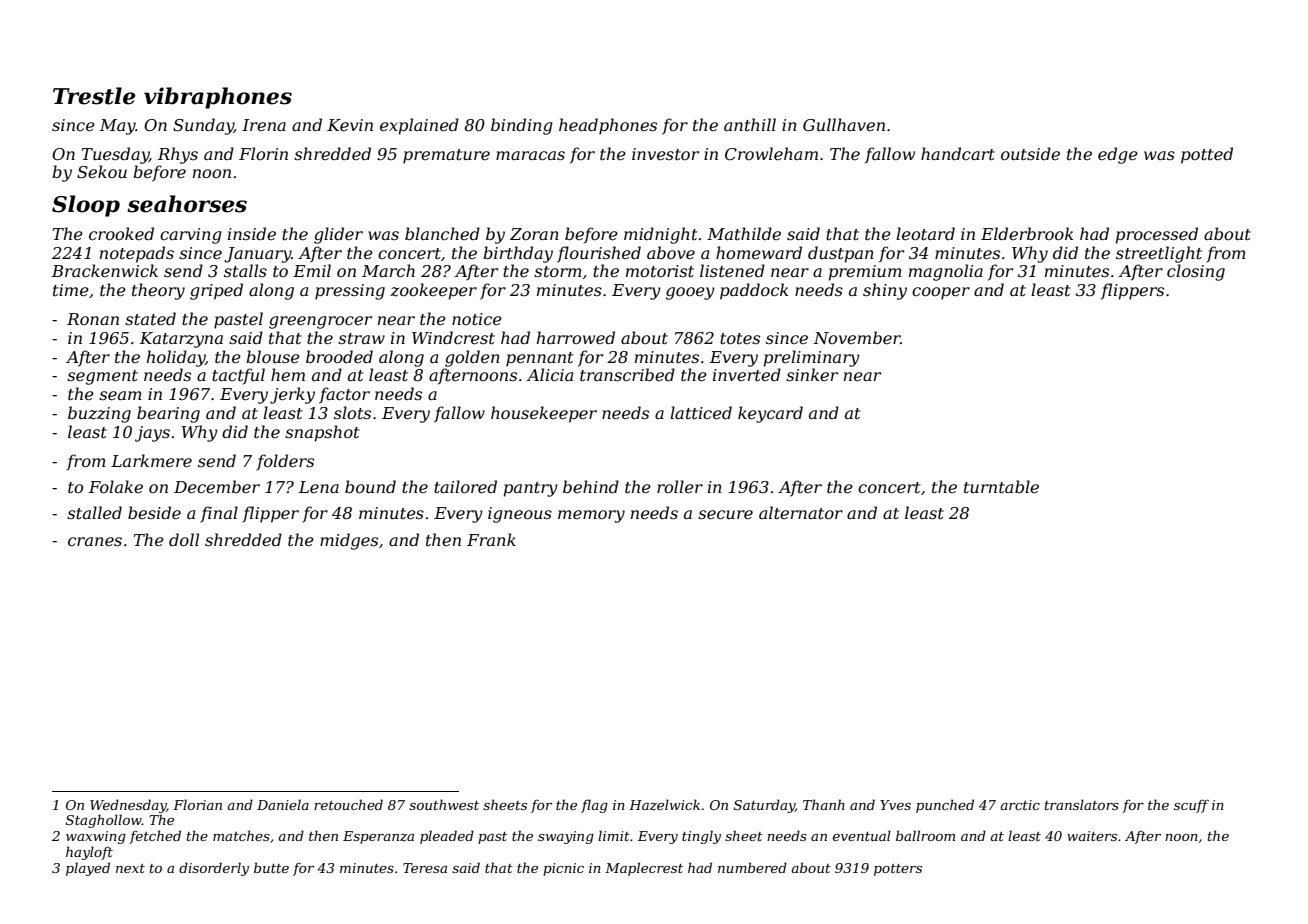 This document has height=924, width=1308. Describe the element at coordinates (1118, 155) in the document. I see `edge` at that location.
